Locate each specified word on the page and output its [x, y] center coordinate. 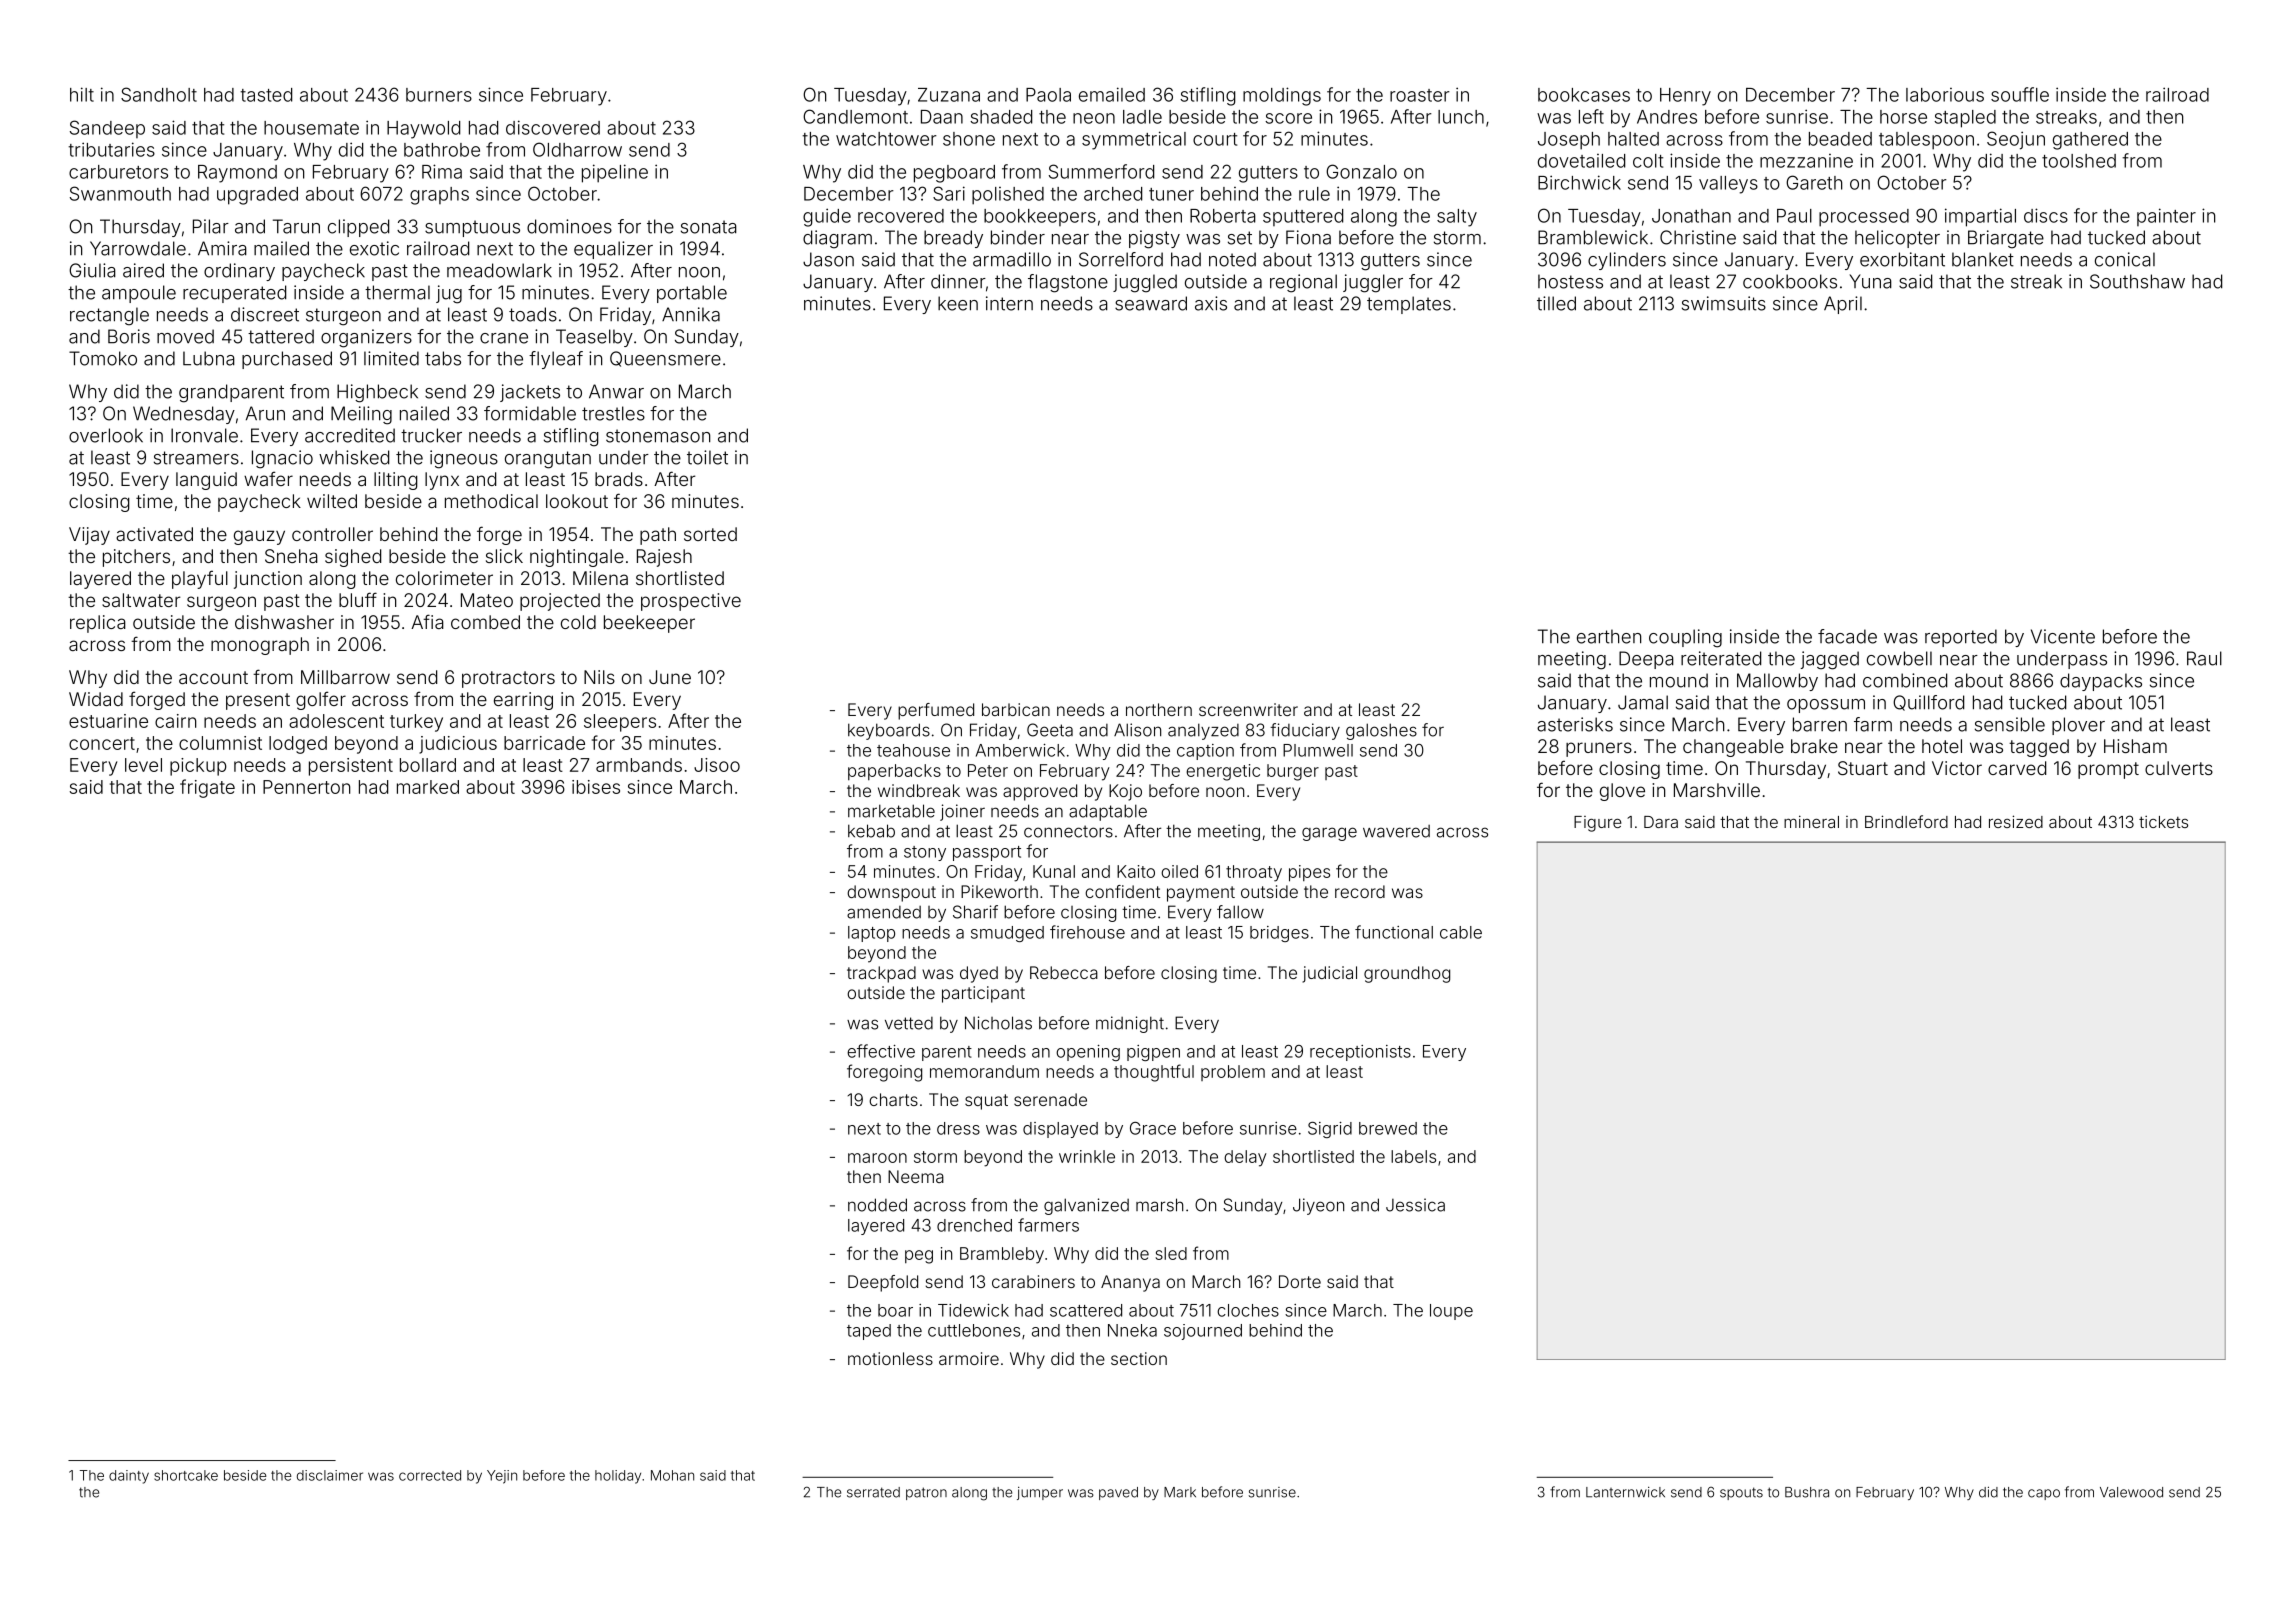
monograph [260, 646]
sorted [710, 534]
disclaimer [330, 1475]
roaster [1420, 95]
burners [439, 95]
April [1843, 305]
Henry [1685, 97]
